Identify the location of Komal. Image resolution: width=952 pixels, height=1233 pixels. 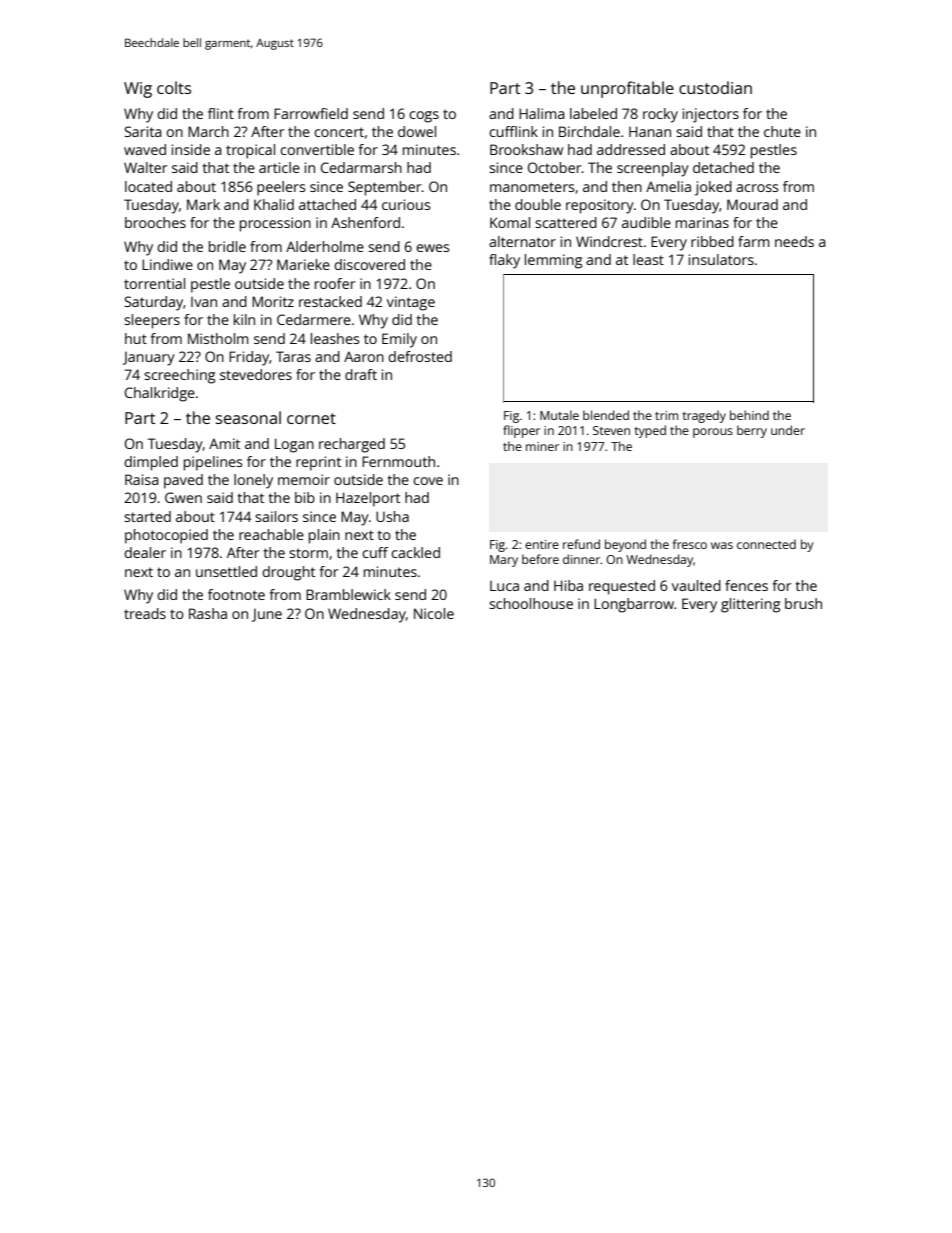
(510, 222).
